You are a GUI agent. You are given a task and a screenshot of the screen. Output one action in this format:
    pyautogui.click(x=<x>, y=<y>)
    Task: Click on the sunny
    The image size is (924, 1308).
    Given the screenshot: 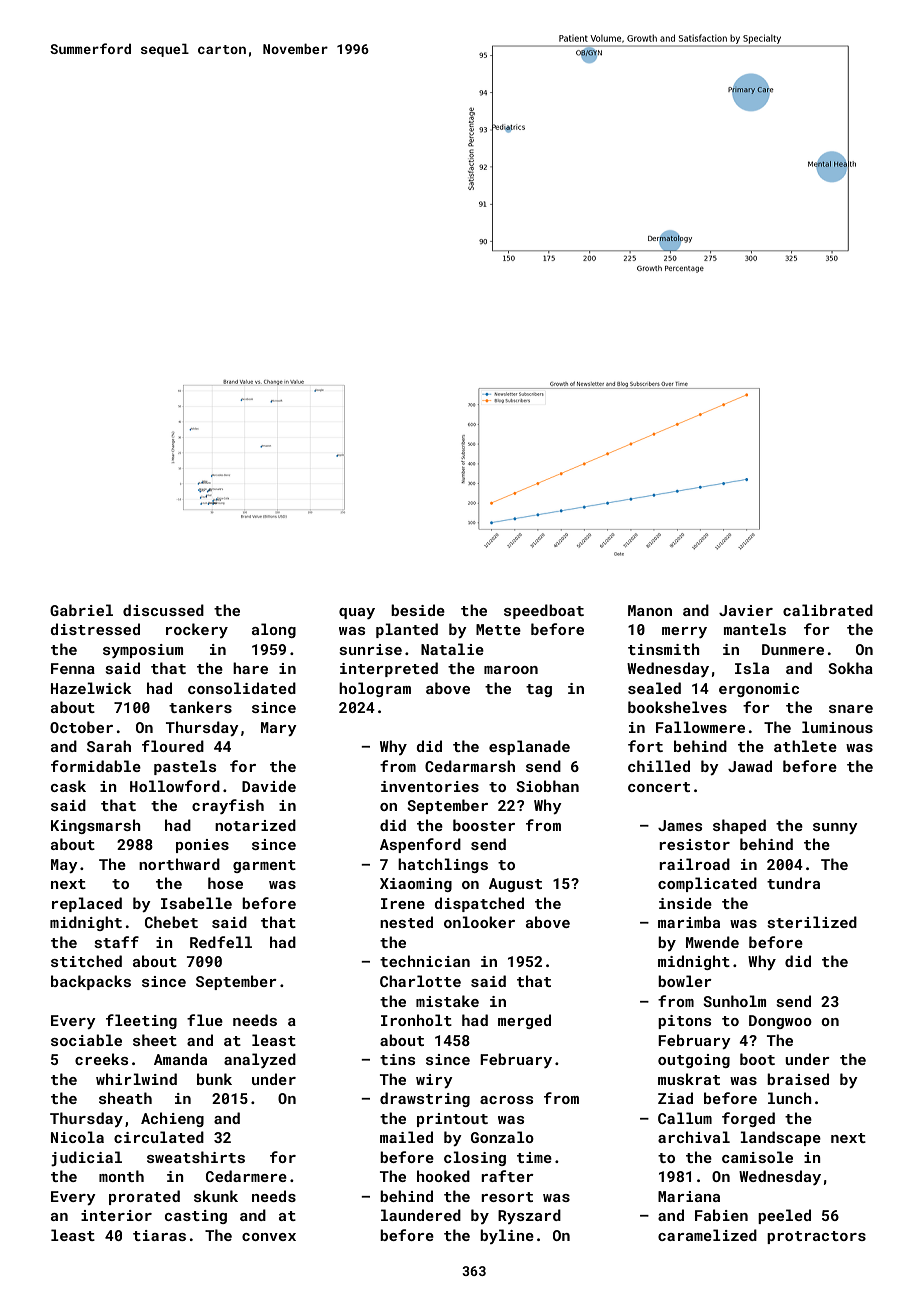 What is the action you would take?
    pyautogui.click(x=835, y=828)
